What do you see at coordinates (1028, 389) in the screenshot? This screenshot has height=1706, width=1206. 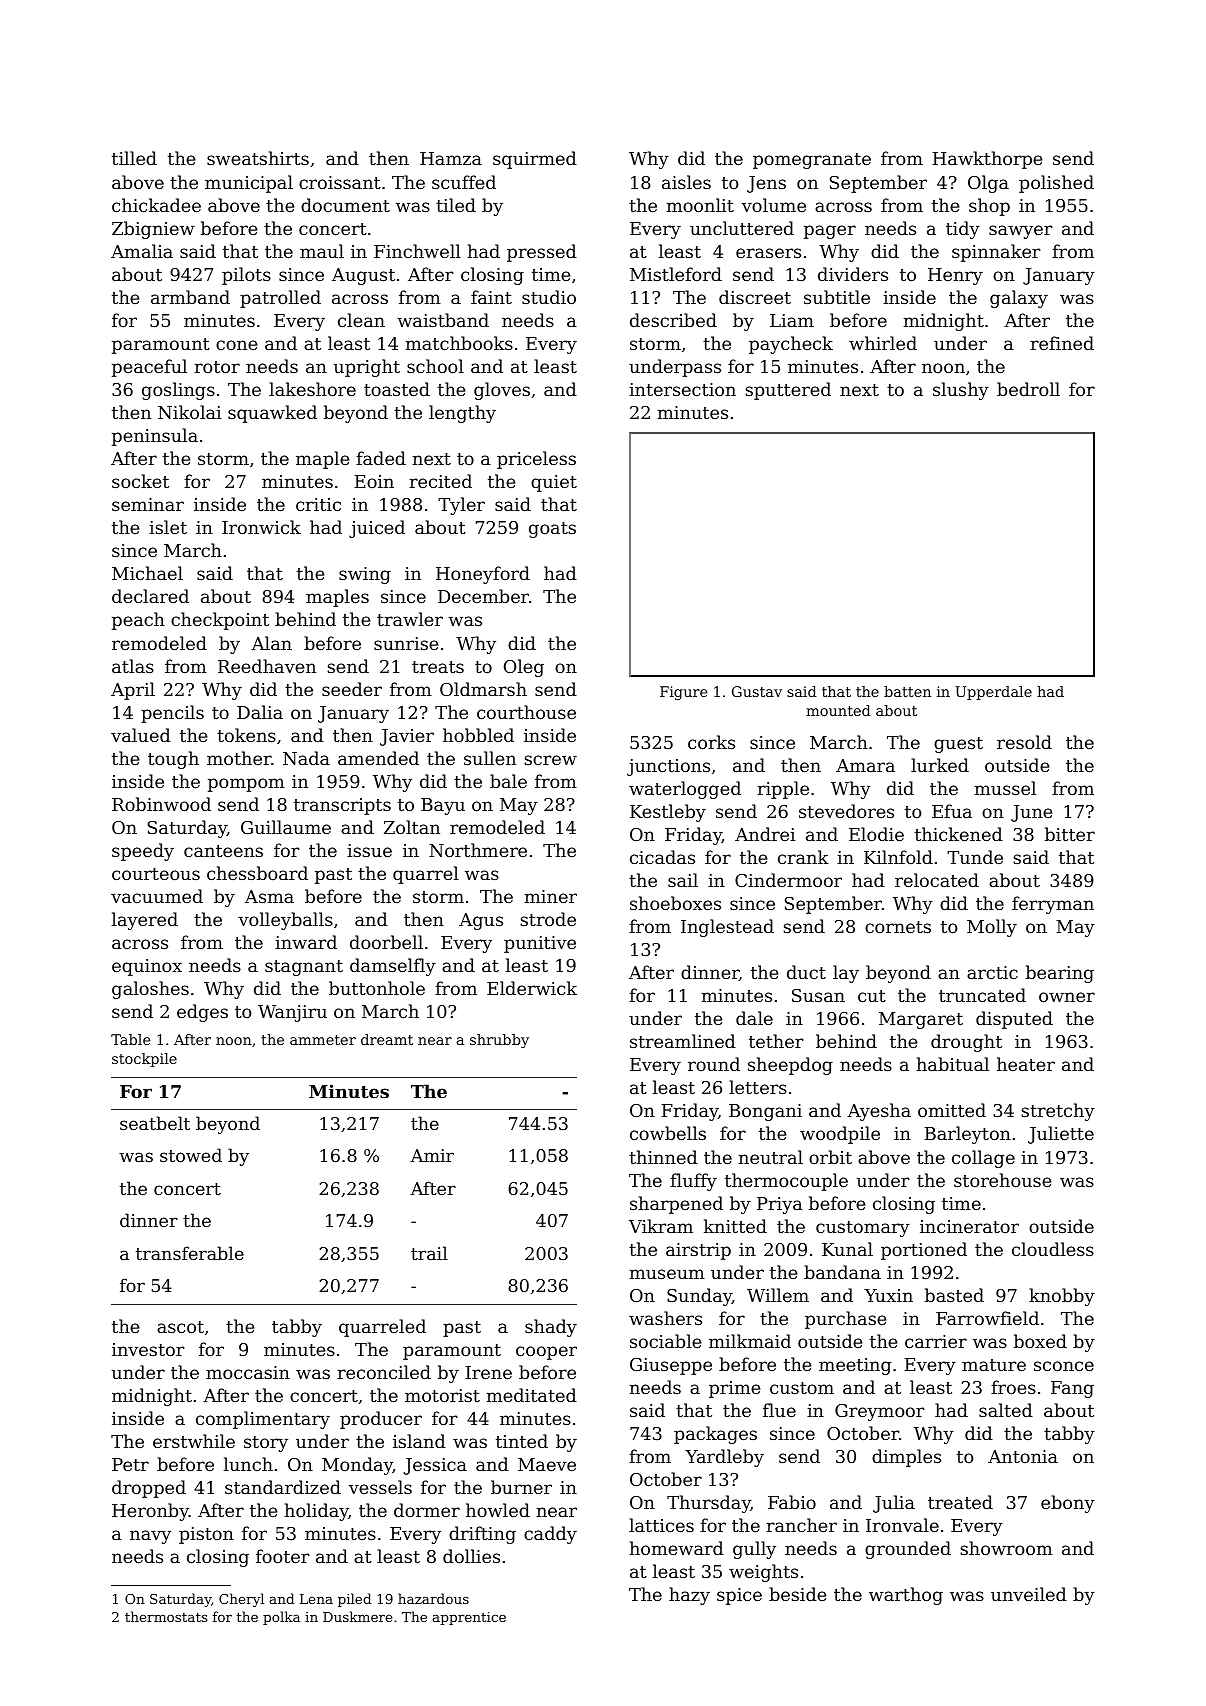 I see `bedroll` at bounding box center [1028, 389].
